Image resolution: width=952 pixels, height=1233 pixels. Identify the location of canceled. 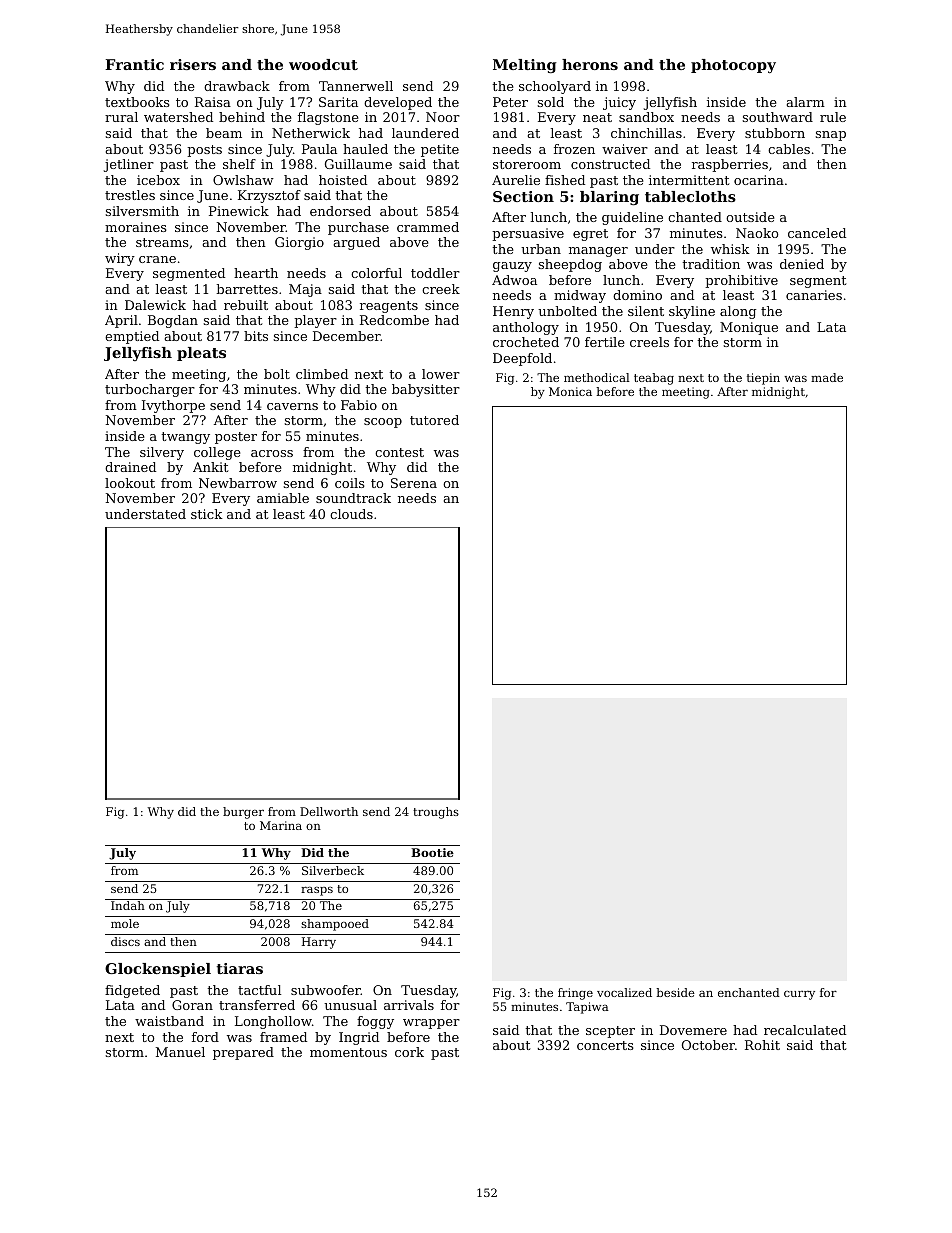
(817, 233).
